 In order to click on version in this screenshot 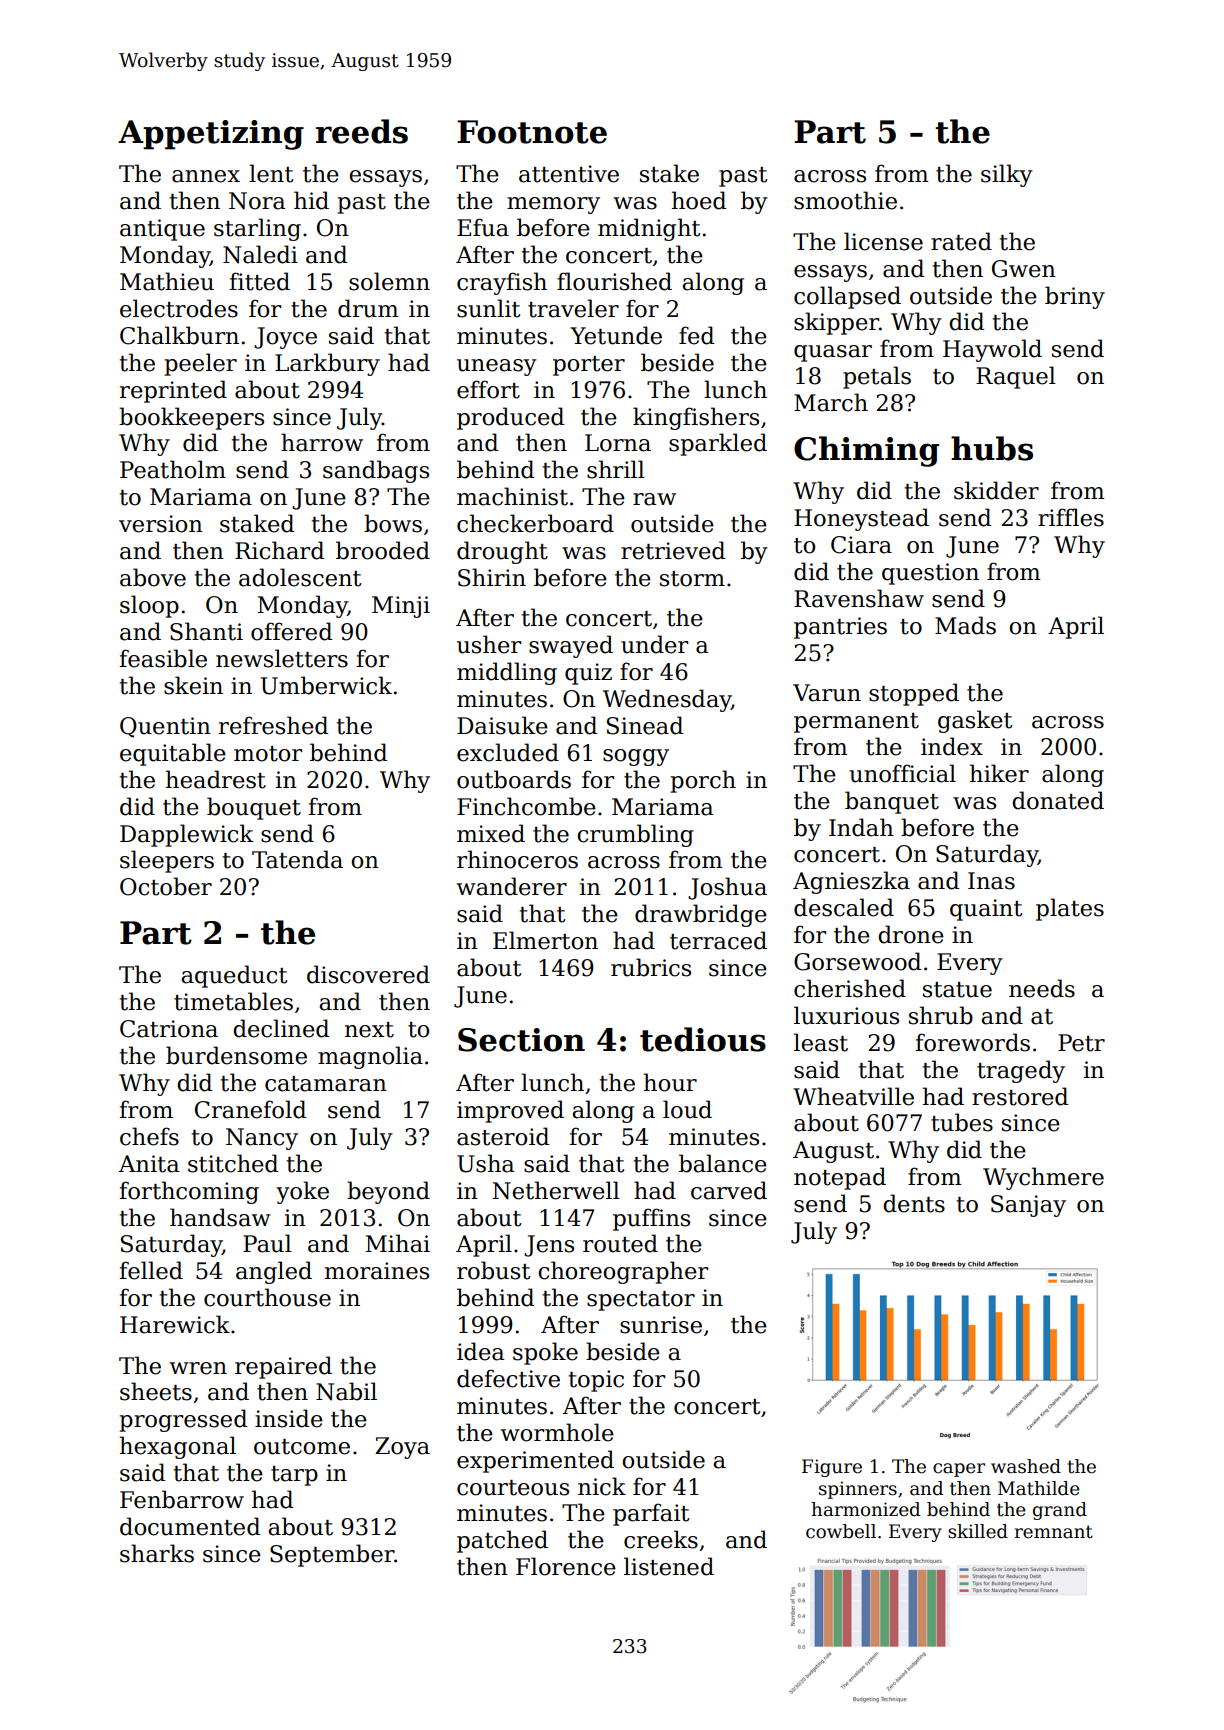, I will do `click(161, 524)`.
